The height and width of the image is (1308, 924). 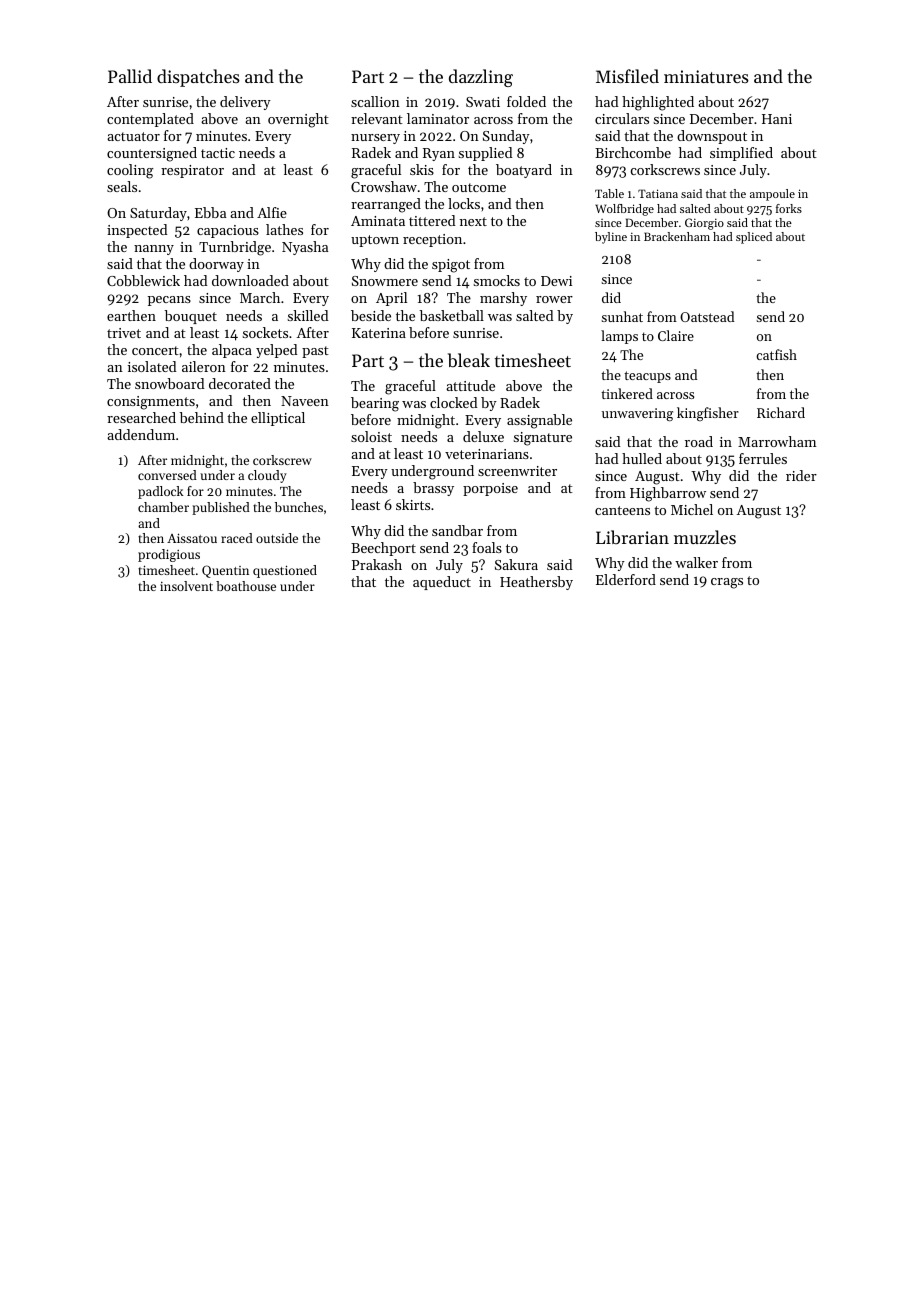 I want to click on decorated, so click(x=240, y=383).
